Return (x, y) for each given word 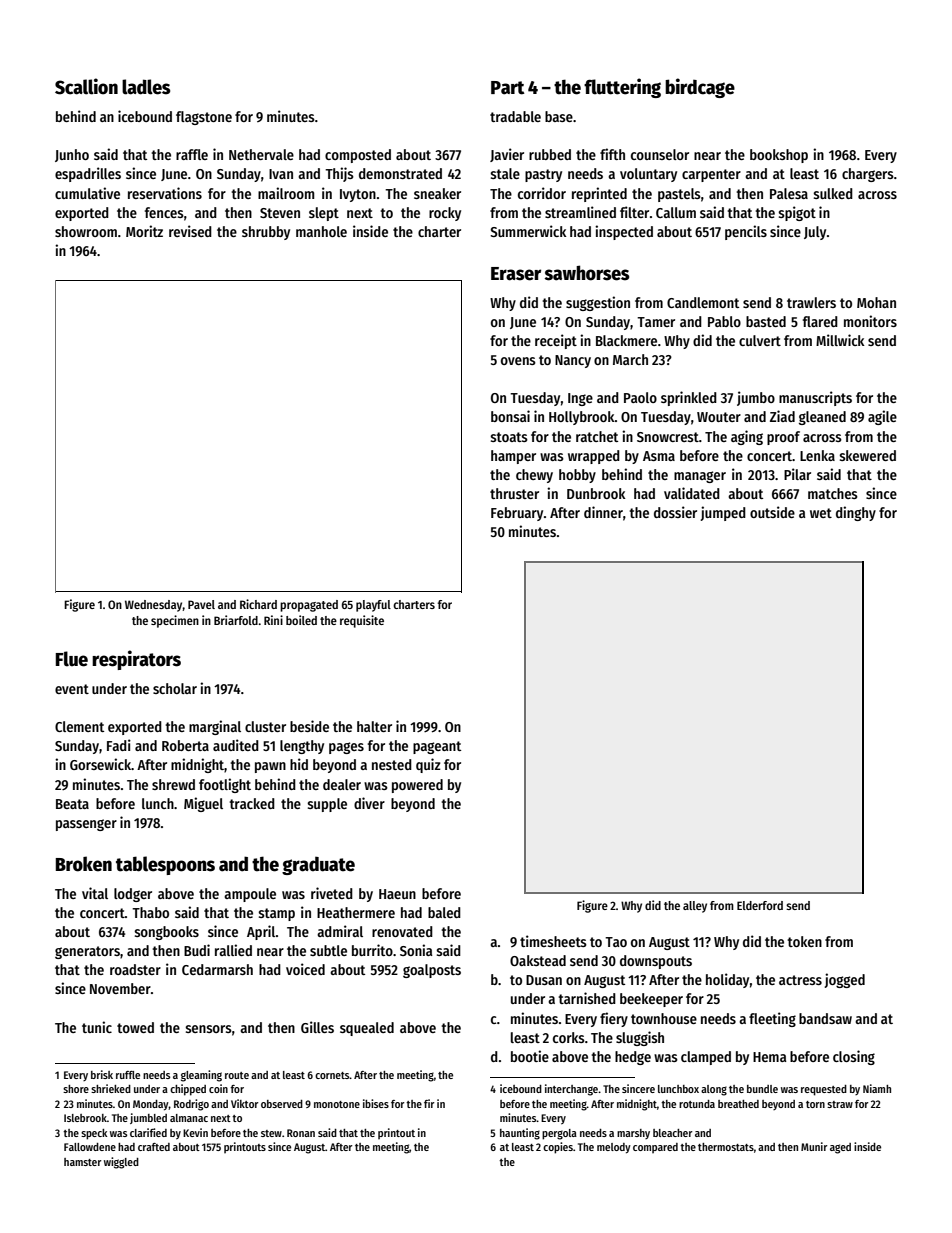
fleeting (772, 1019)
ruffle (128, 1075)
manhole (321, 231)
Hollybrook (582, 418)
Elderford (760, 905)
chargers (868, 175)
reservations (165, 193)
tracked (252, 803)
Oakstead (538, 960)
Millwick (840, 340)
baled (444, 912)
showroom (86, 231)
